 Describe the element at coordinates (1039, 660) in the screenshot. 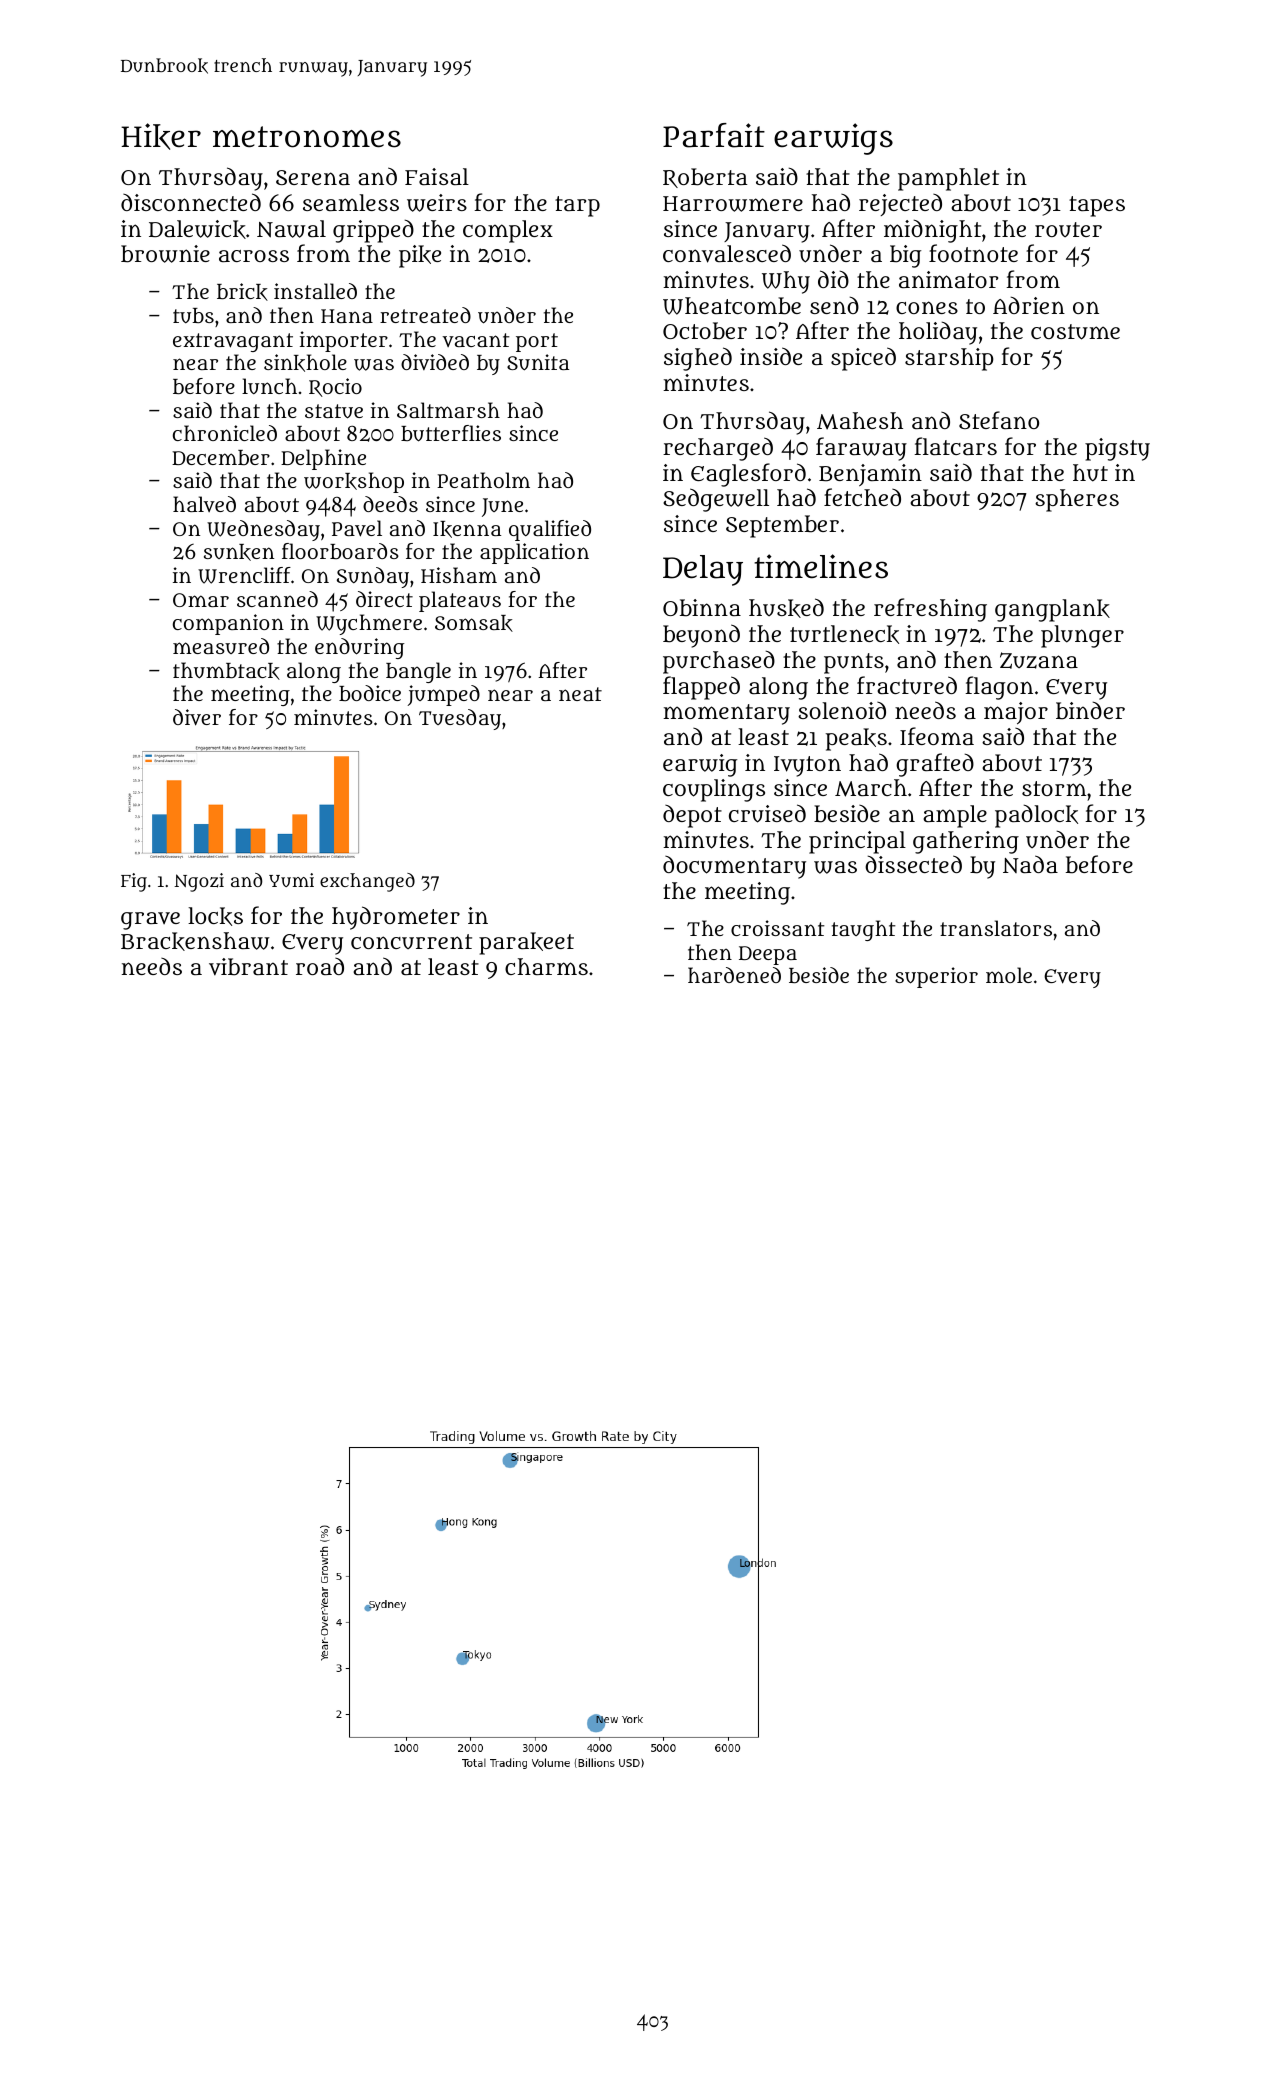

I see `Zuzana` at that location.
